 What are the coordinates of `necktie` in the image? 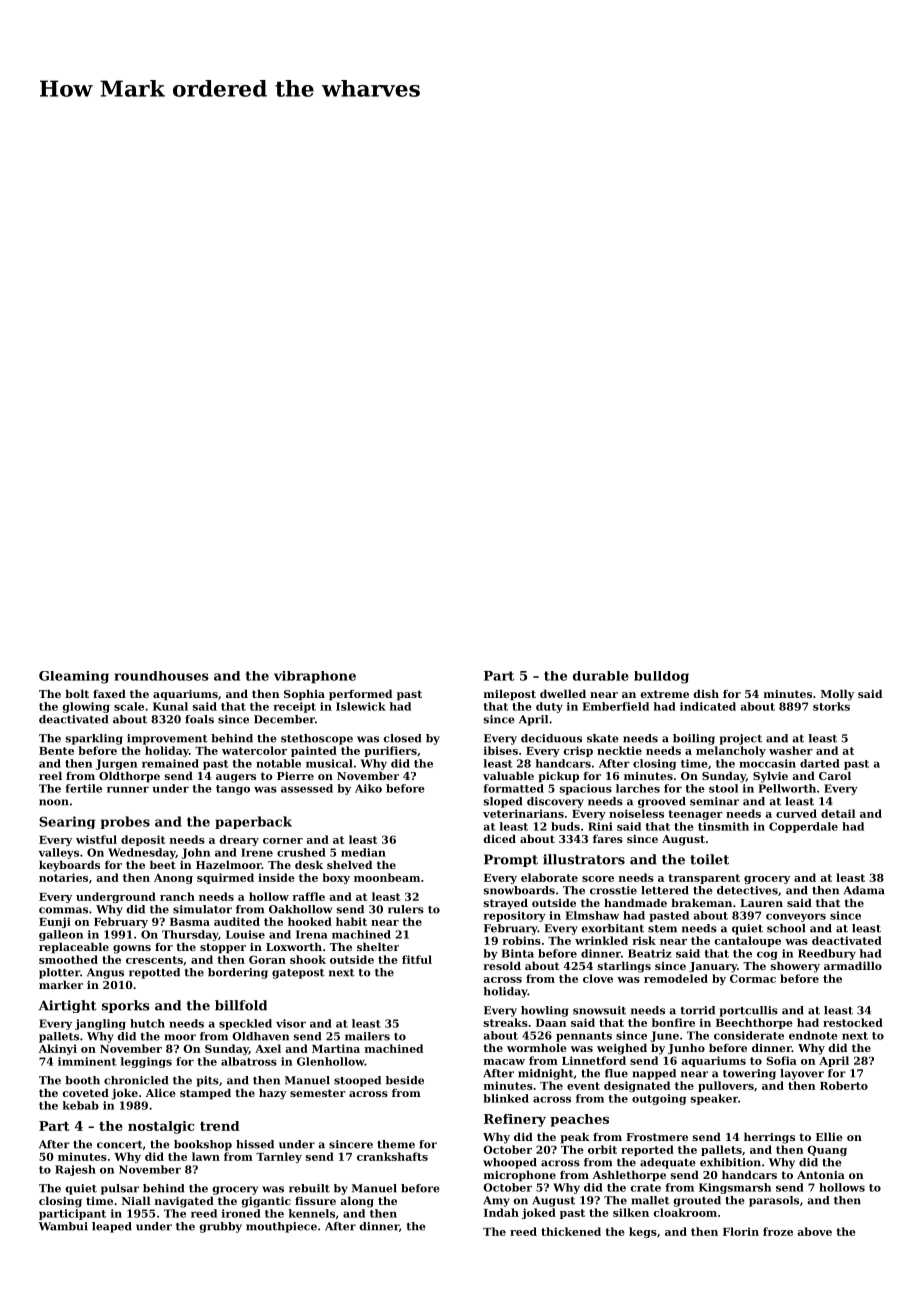 It's located at (619, 750).
